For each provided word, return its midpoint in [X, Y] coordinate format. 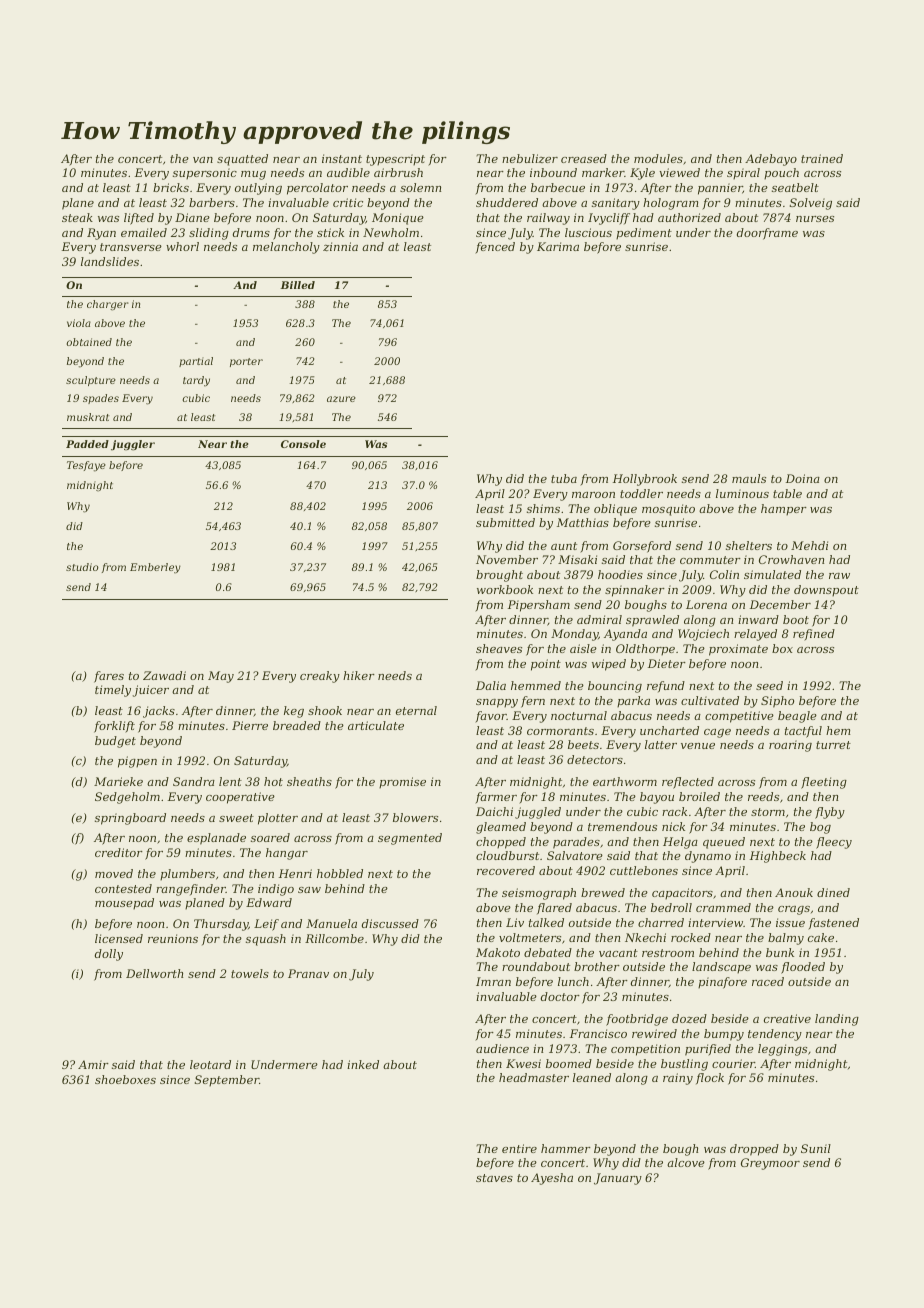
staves [494, 1178]
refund [666, 686]
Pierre [250, 725]
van [203, 160]
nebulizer [530, 158]
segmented [410, 839]
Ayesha [552, 1179]
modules [658, 158]
